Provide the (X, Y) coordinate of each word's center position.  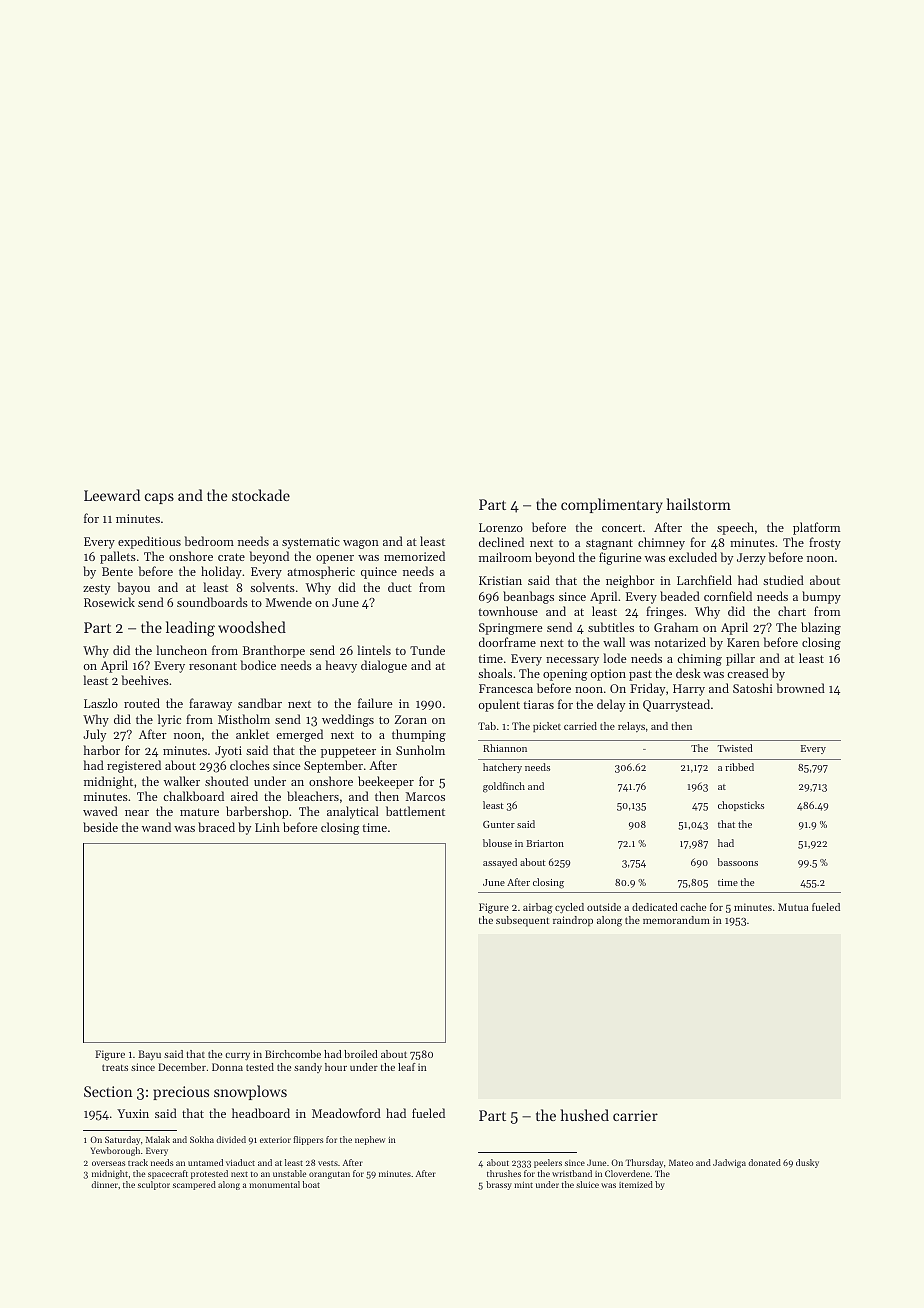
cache (693, 907)
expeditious (149, 542)
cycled (569, 908)
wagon (361, 544)
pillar (740, 659)
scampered (194, 1185)
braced (216, 827)
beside (100, 827)
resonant (213, 666)
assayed (500, 863)
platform (817, 528)
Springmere (511, 629)
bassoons (737, 862)
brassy (499, 1185)
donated (764, 1162)
